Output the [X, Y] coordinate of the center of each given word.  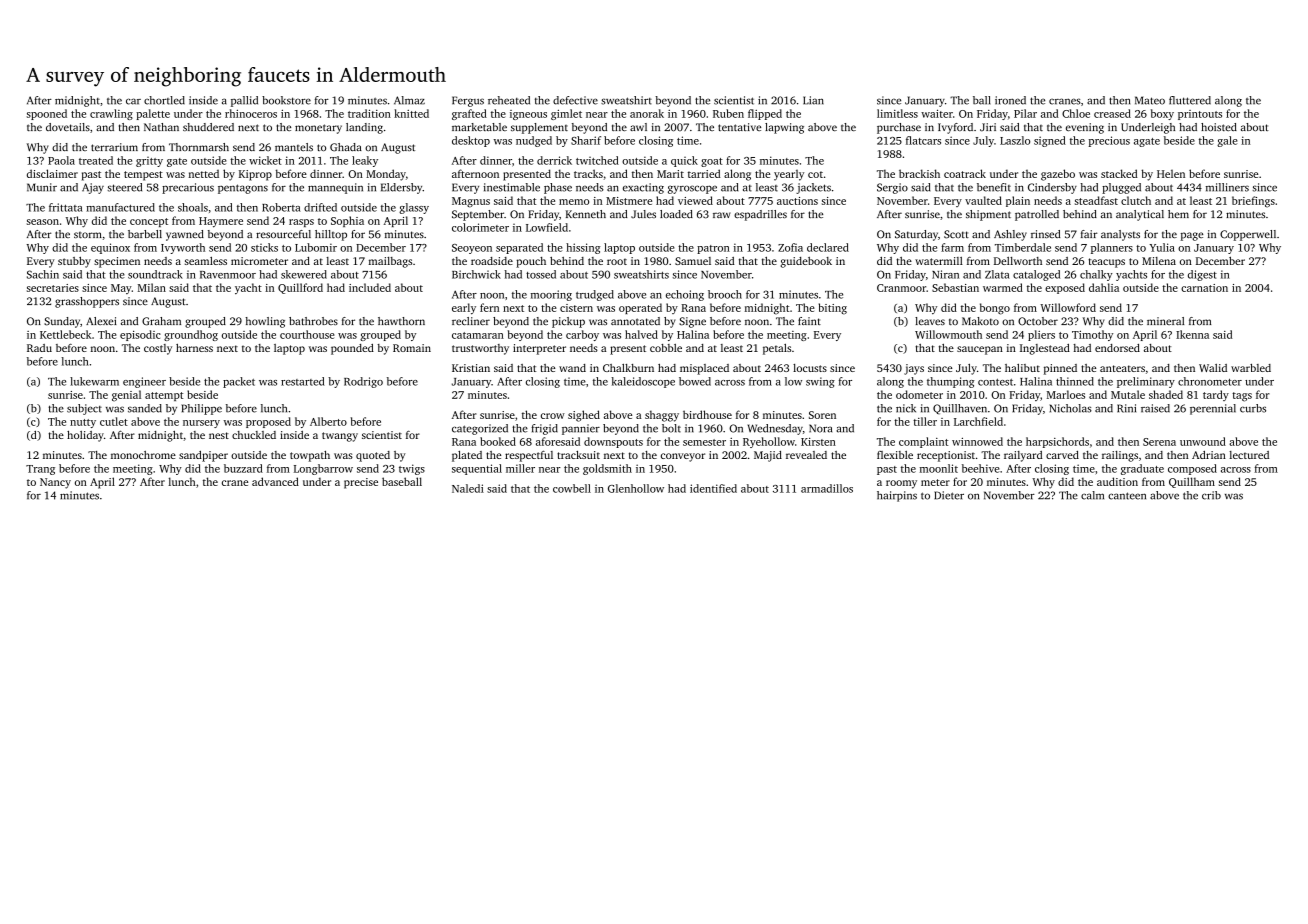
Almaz [409, 100]
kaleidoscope [643, 382]
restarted [303, 381]
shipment [988, 215]
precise [361, 483]
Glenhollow [636, 488]
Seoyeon [472, 249]
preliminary [1146, 382]
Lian [813, 100]
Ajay [93, 188]
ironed [1010, 100]
